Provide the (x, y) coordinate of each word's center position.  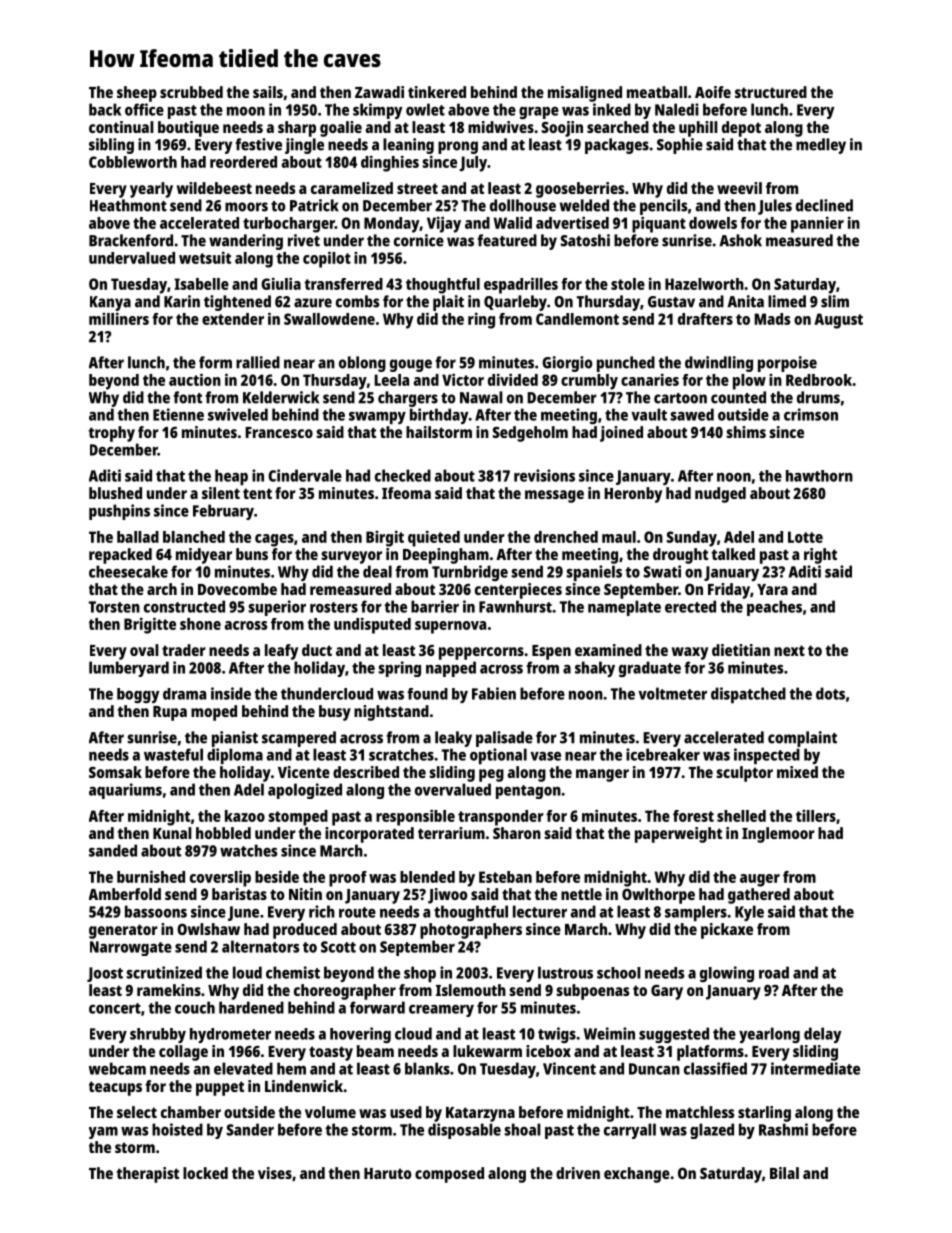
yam (103, 1133)
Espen (551, 652)
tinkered (437, 92)
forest (693, 816)
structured (771, 92)
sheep (137, 94)
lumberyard (129, 669)
